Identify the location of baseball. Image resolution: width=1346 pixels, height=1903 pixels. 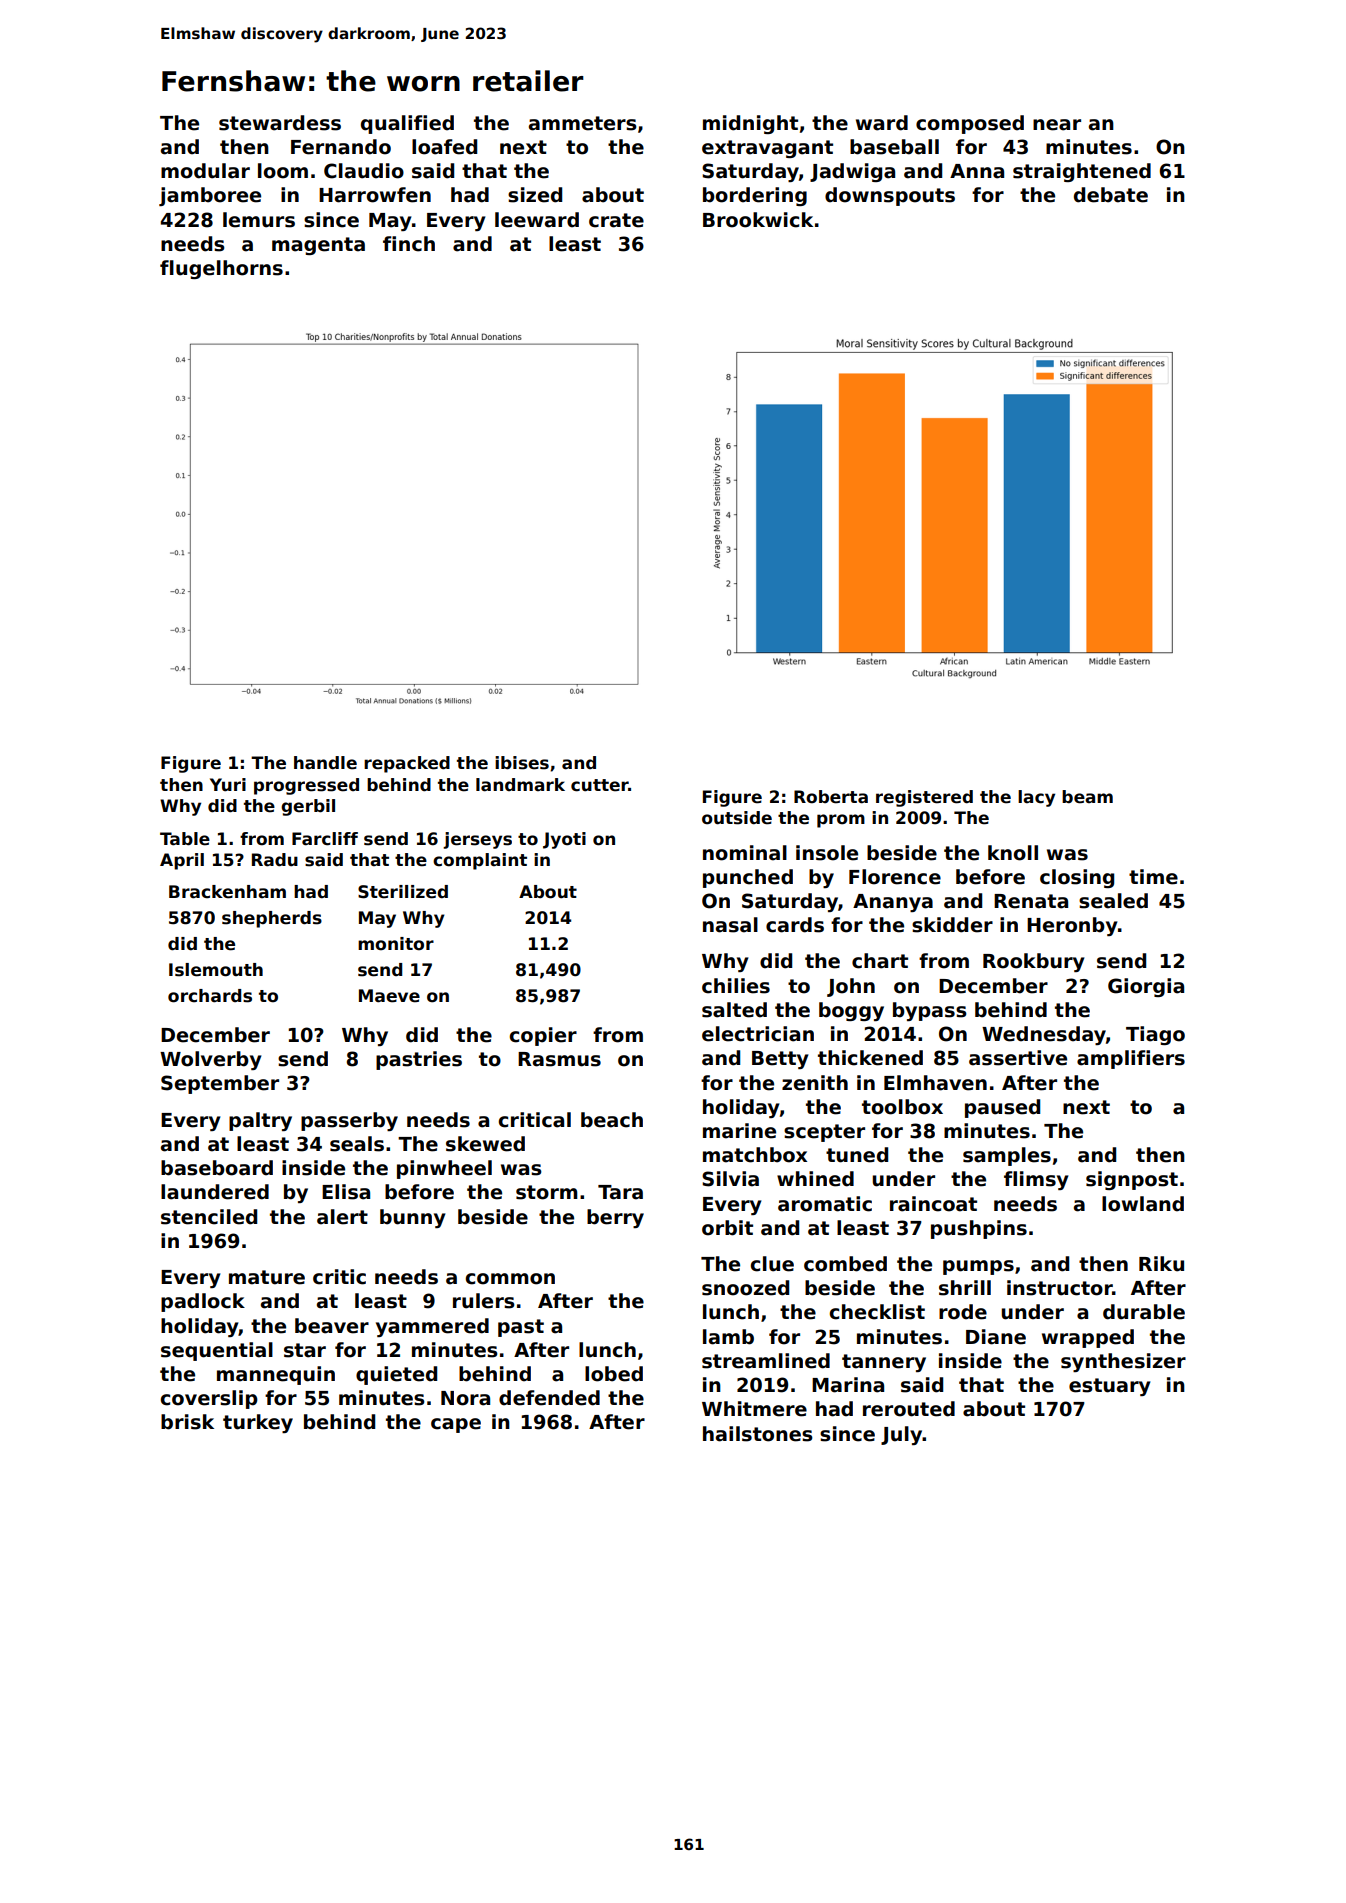
(894, 147).
